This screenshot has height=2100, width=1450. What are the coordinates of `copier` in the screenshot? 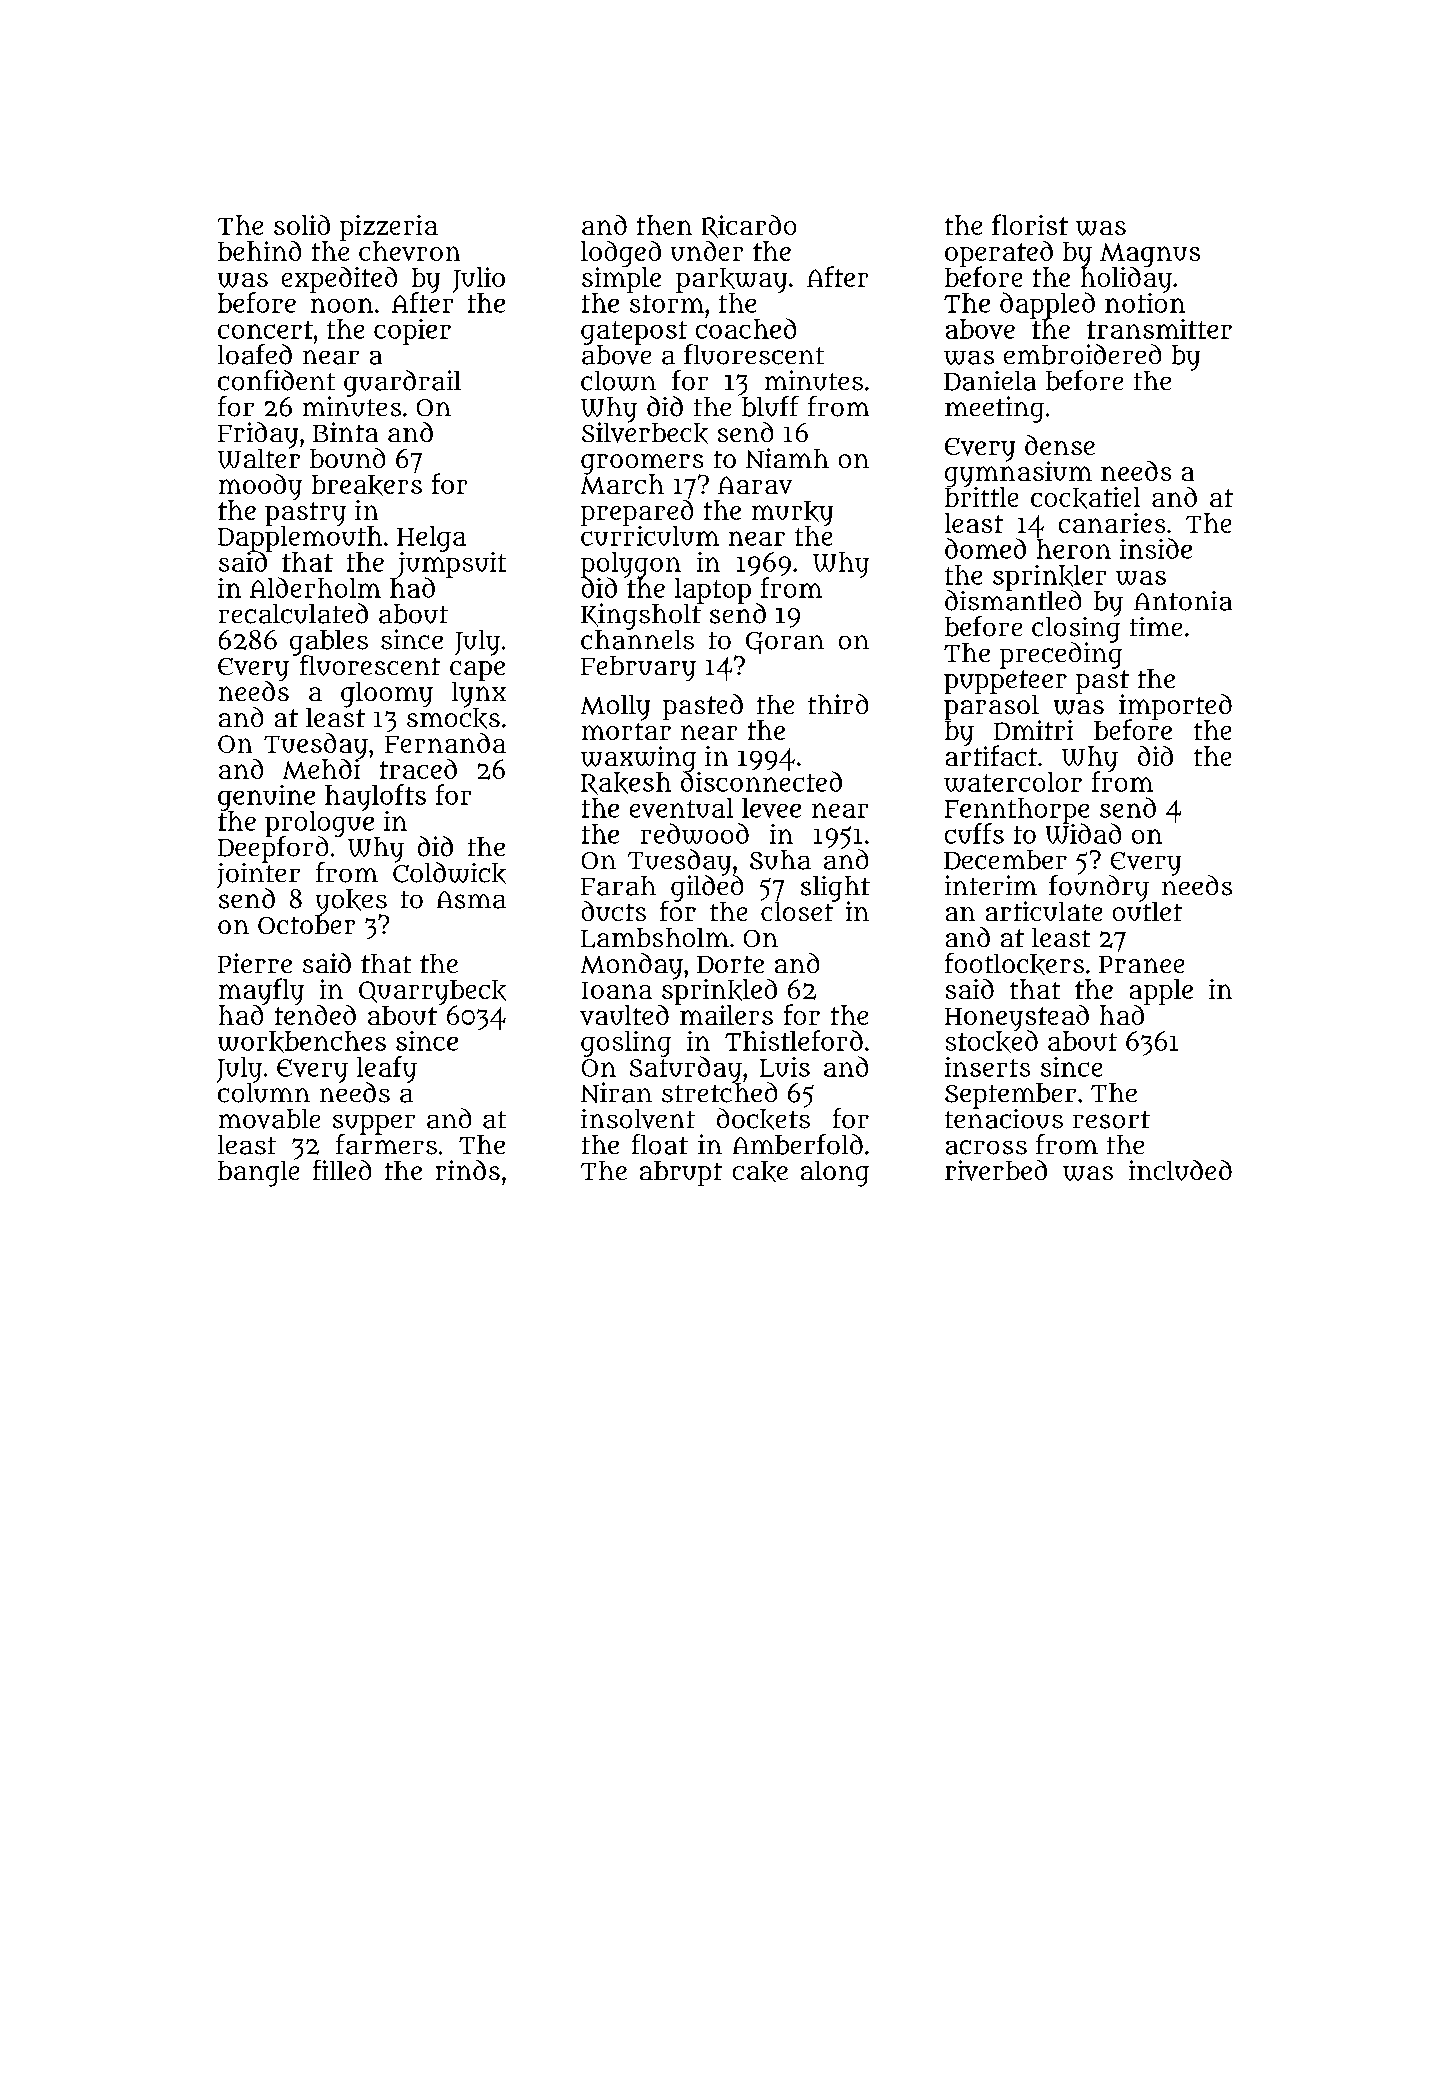 It's located at (412, 332).
